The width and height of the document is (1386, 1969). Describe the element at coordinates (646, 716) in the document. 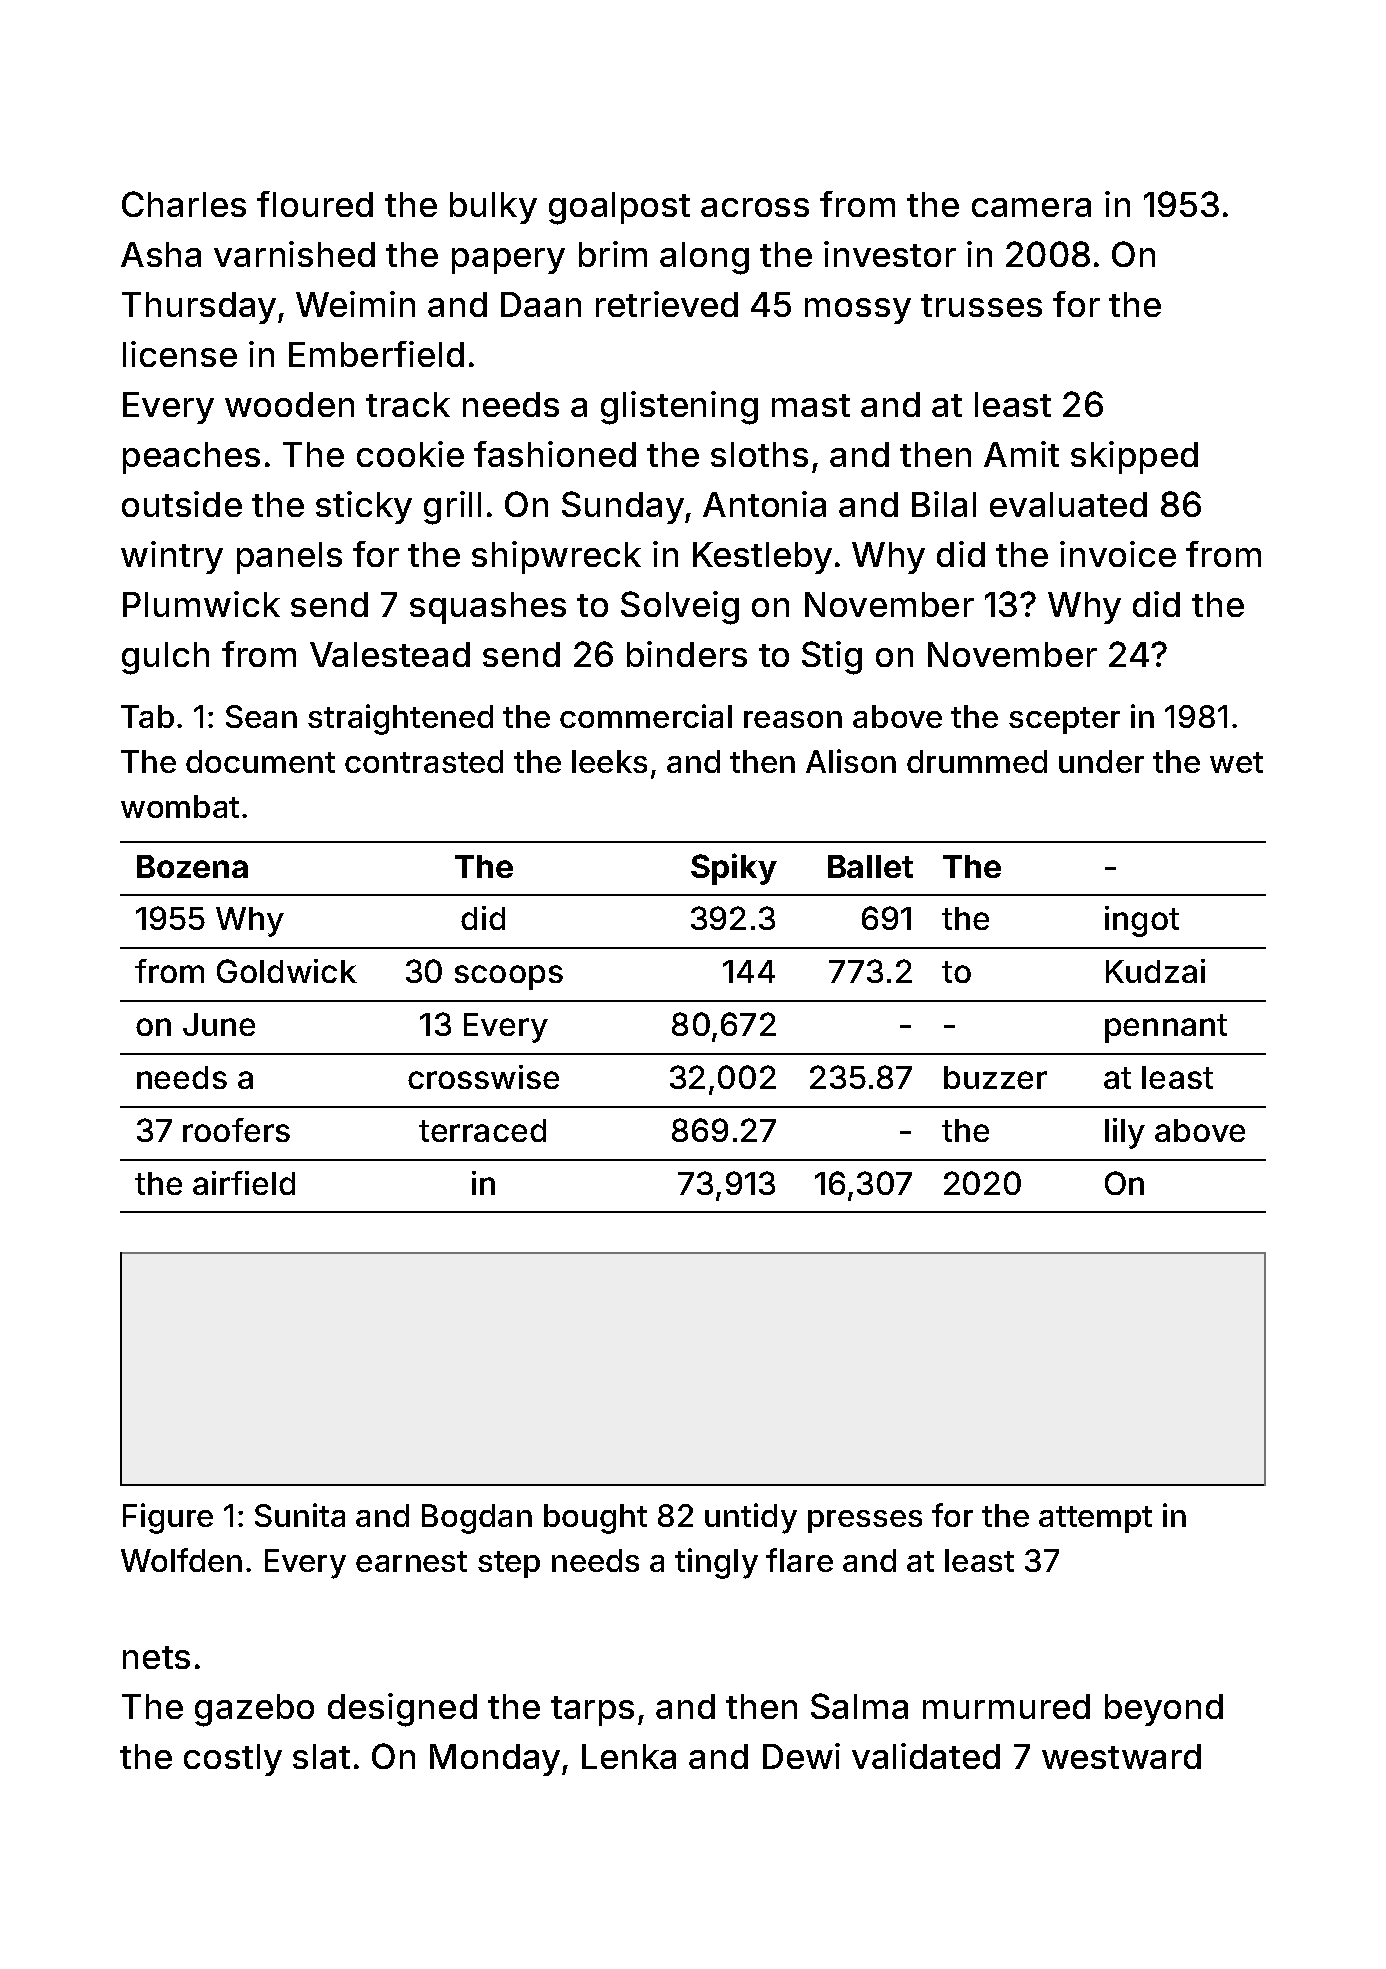

I see `commercial` at that location.
